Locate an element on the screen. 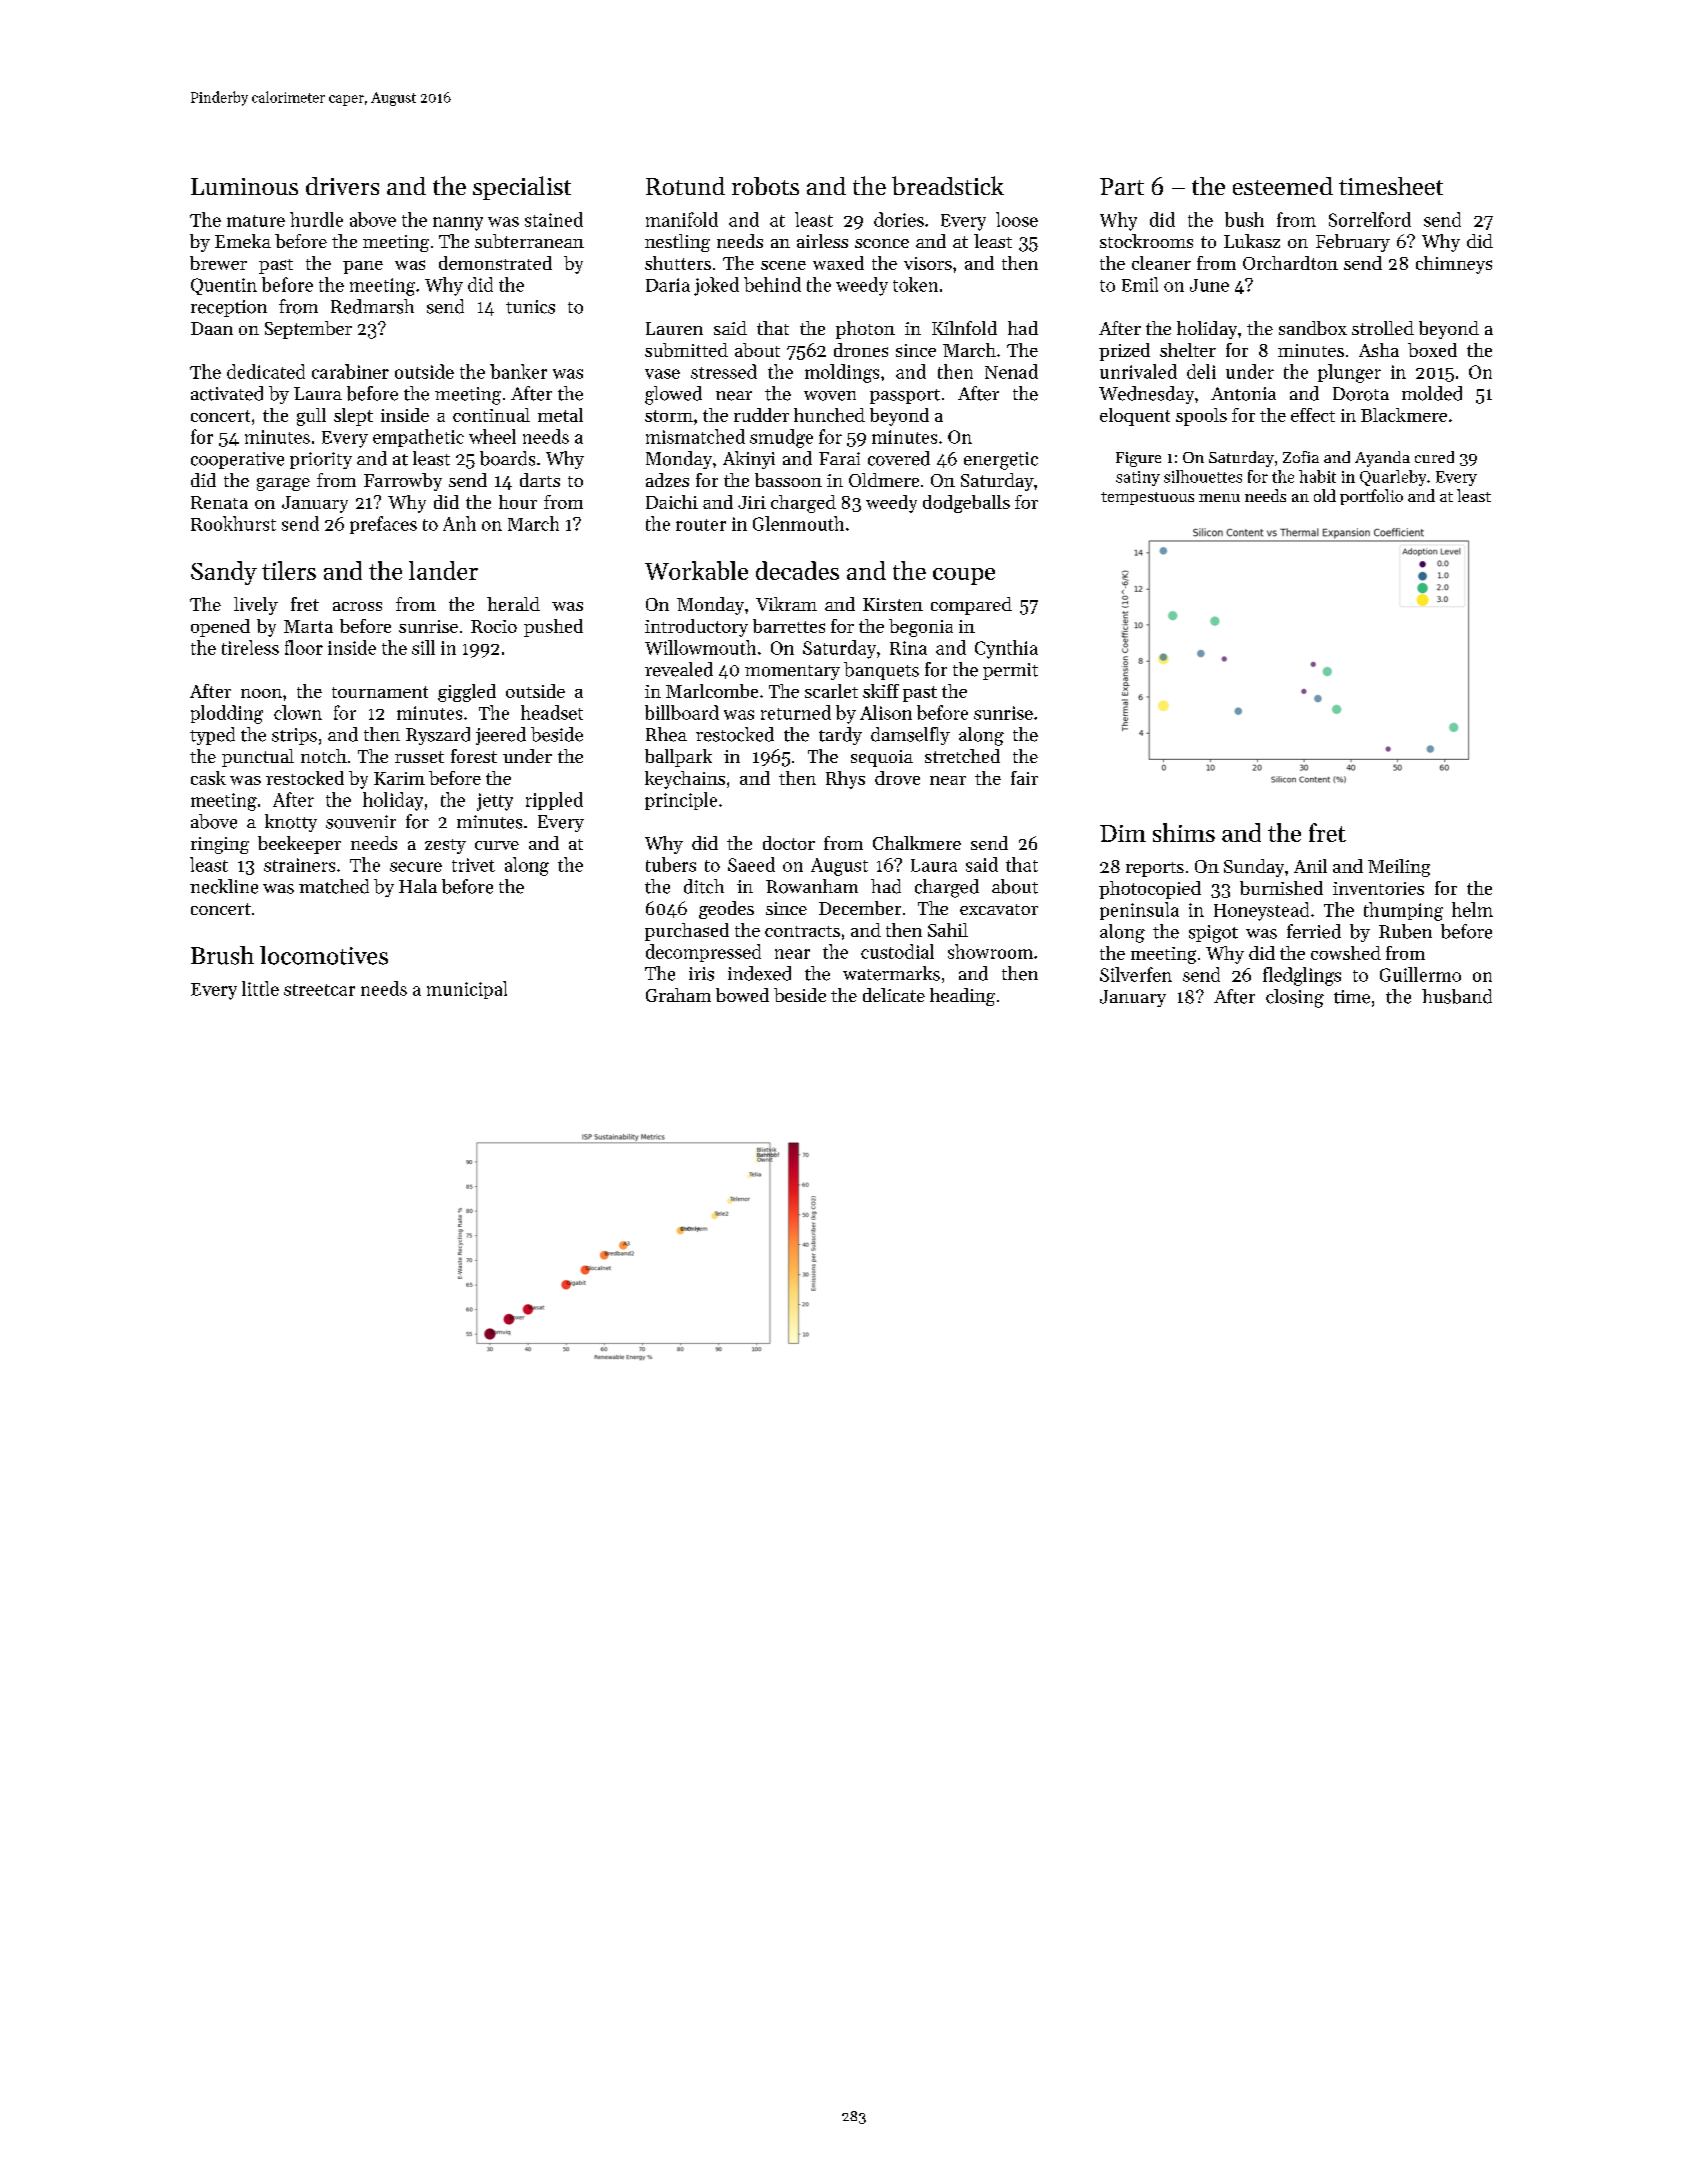  spools is located at coordinates (1201, 417).
